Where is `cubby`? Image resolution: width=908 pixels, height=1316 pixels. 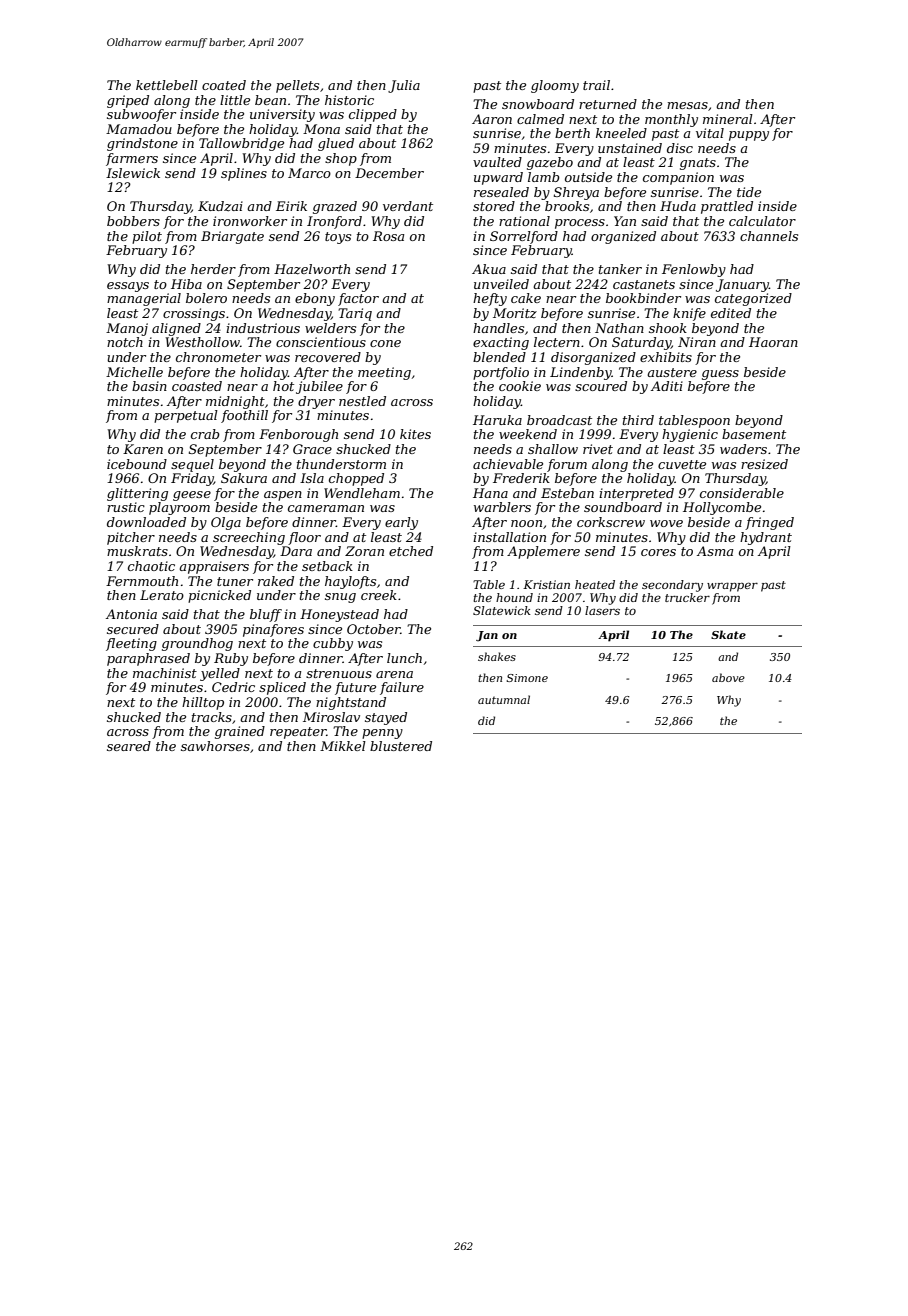 cubby is located at coordinates (333, 644).
